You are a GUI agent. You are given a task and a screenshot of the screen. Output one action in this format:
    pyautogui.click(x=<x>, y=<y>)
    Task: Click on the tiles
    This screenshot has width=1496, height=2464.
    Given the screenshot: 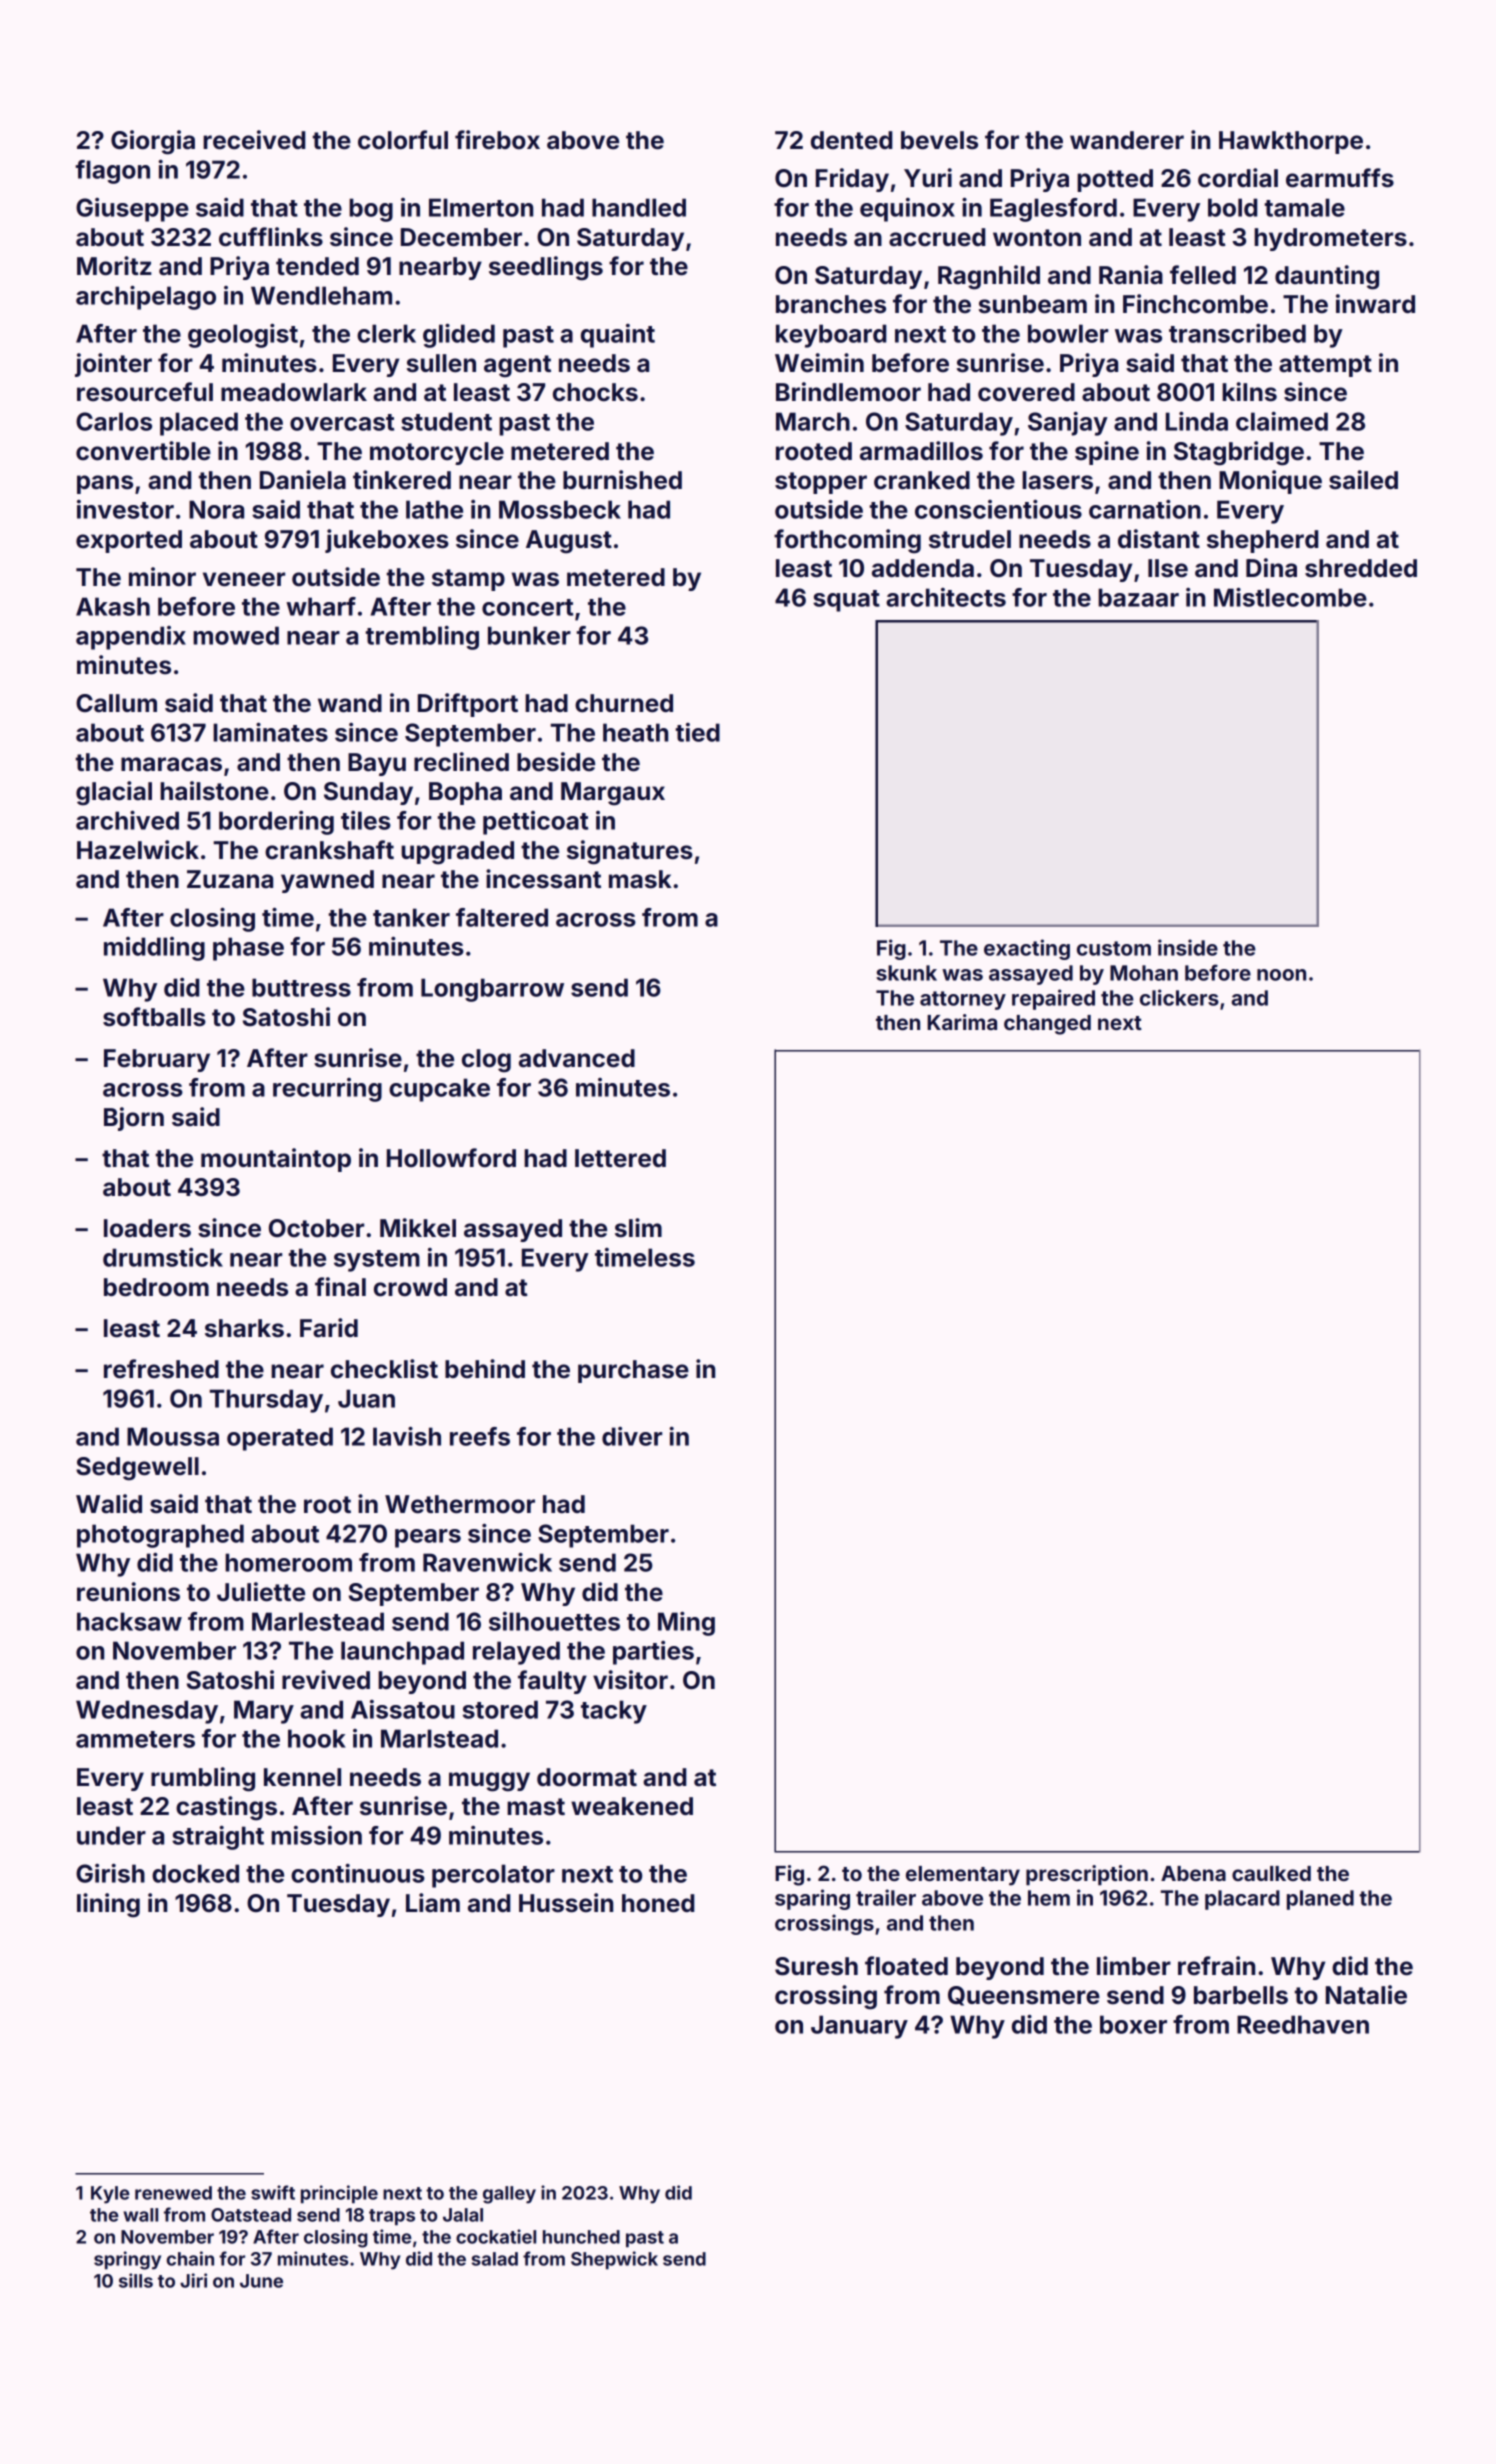 What is the action you would take?
    pyautogui.click(x=366, y=820)
